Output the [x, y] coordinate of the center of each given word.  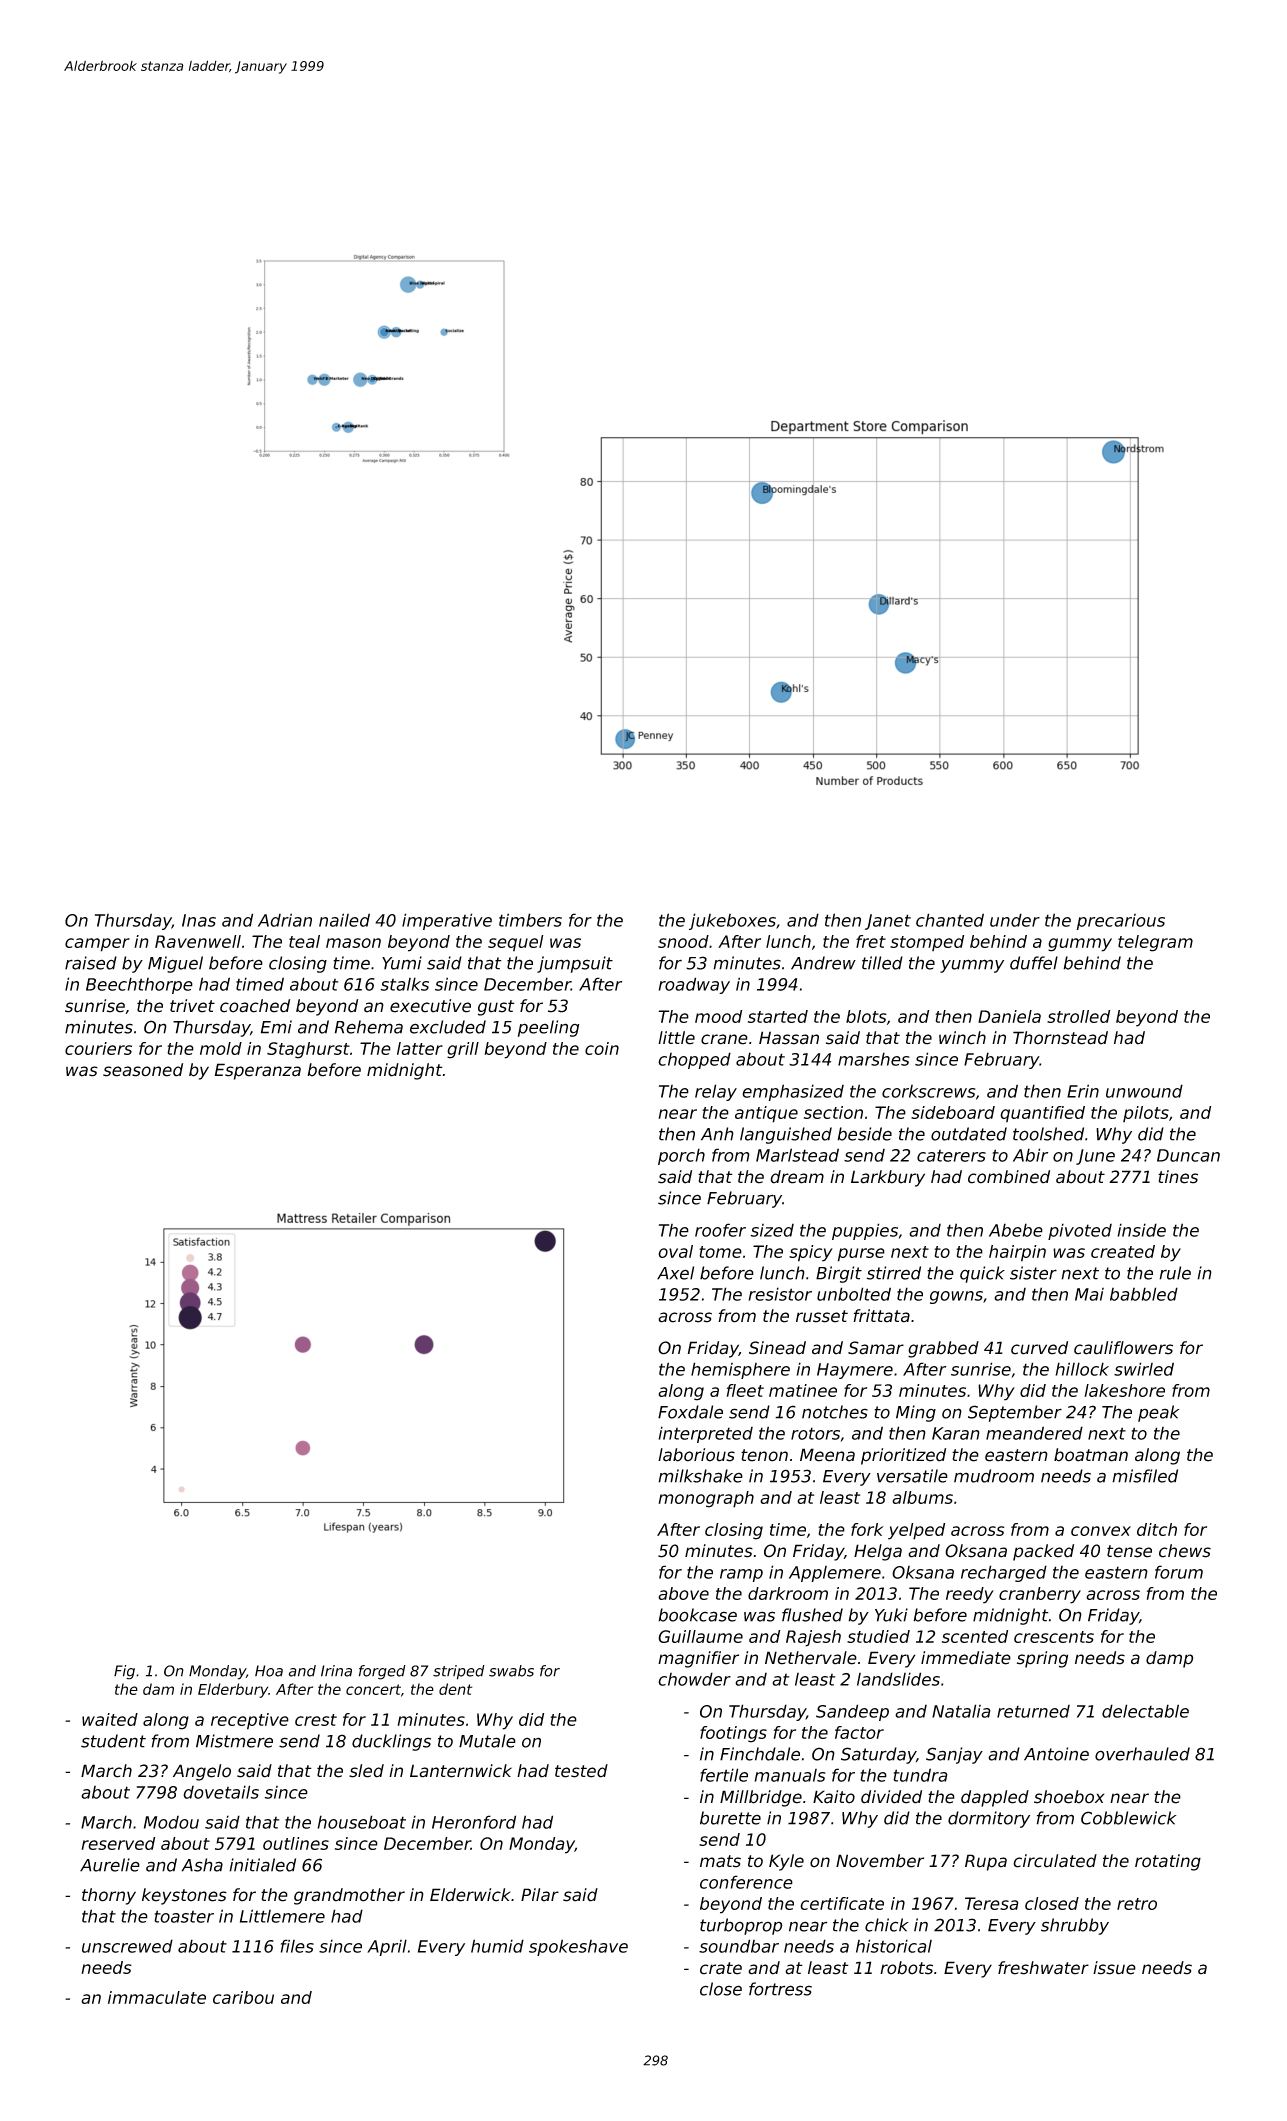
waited [110, 1719]
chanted [950, 920]
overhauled [1142, 1754]
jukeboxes [732, 921]
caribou [243, 1997]
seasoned [143, 1070]
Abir [1030, 1155]
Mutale [487, 1741]
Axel [675, 1273]
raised [91, 963]
